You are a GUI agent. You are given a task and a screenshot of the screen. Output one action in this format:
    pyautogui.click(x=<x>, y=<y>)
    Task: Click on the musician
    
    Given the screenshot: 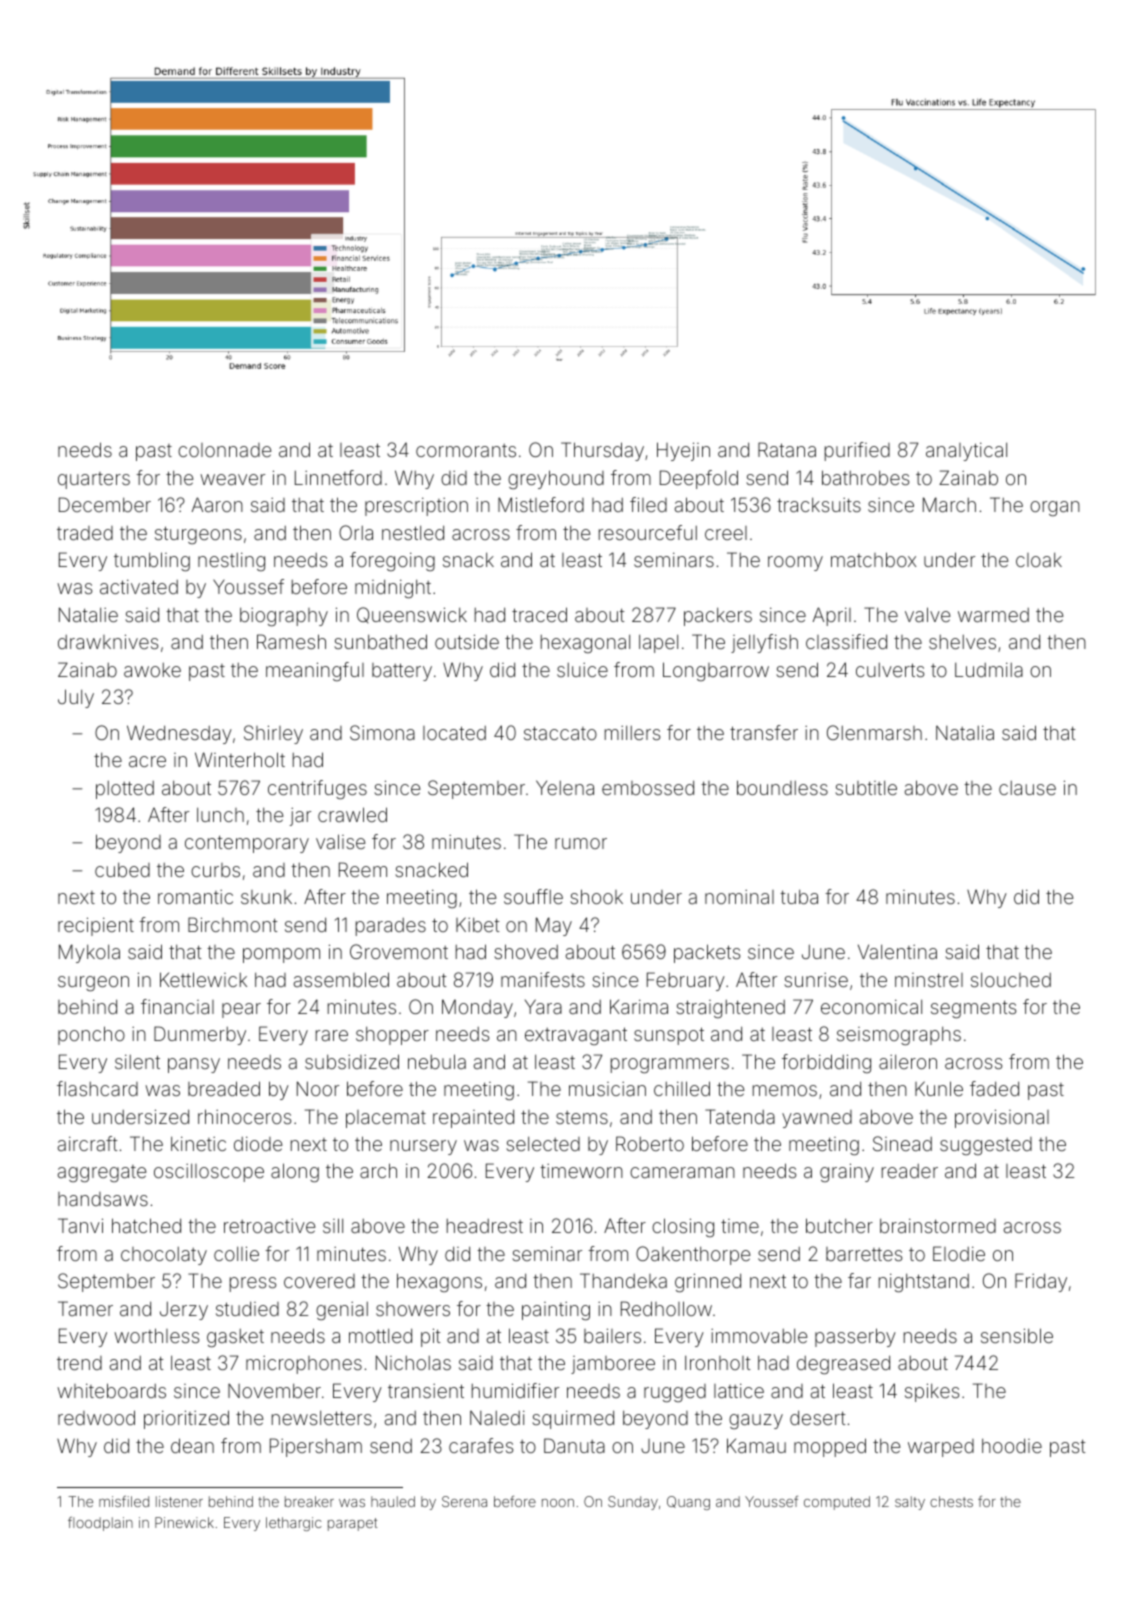 What is the action you would take?
    pyautogui.click(x=607, y=1089)
